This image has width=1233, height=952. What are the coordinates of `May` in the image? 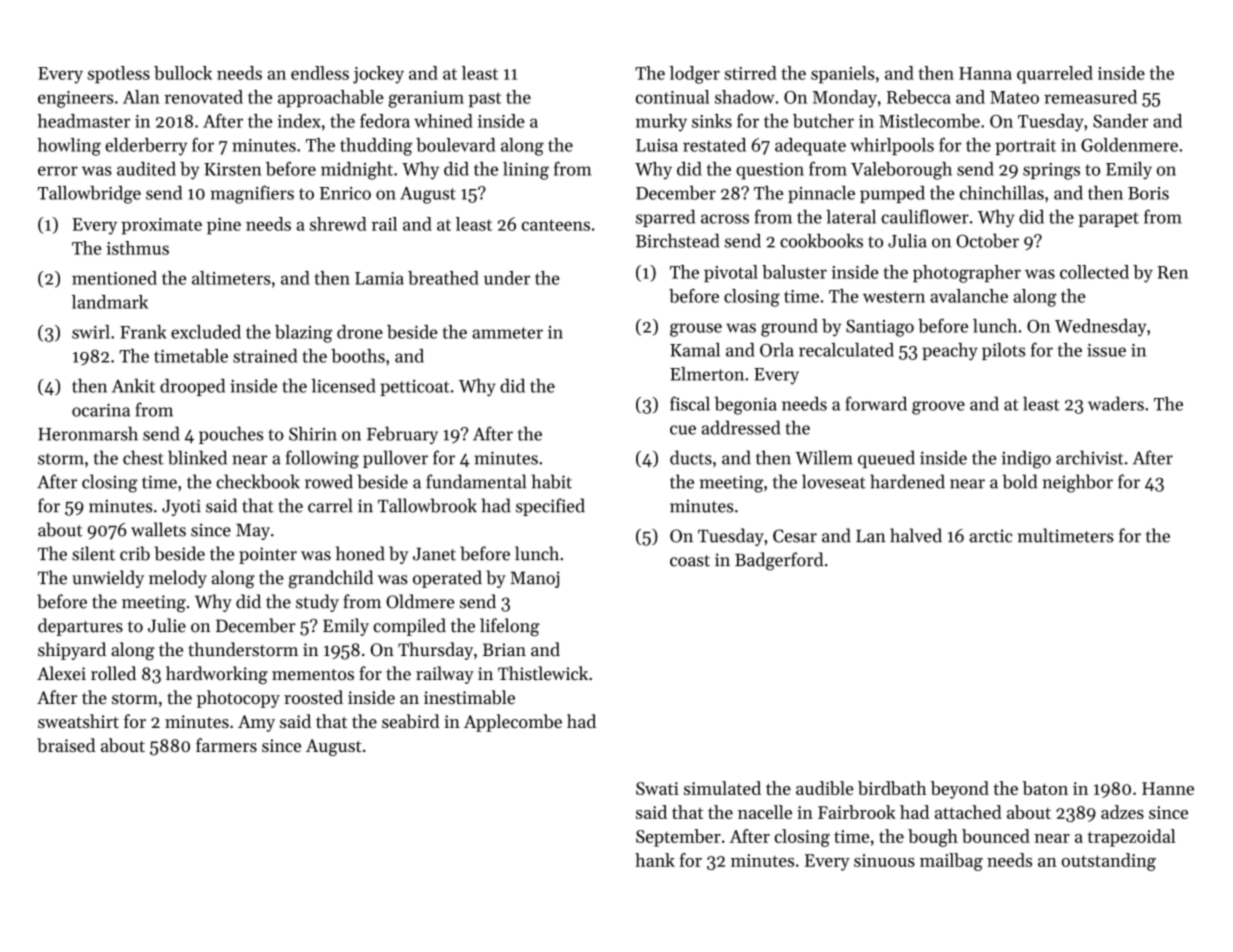 It's located at (253, 532).
